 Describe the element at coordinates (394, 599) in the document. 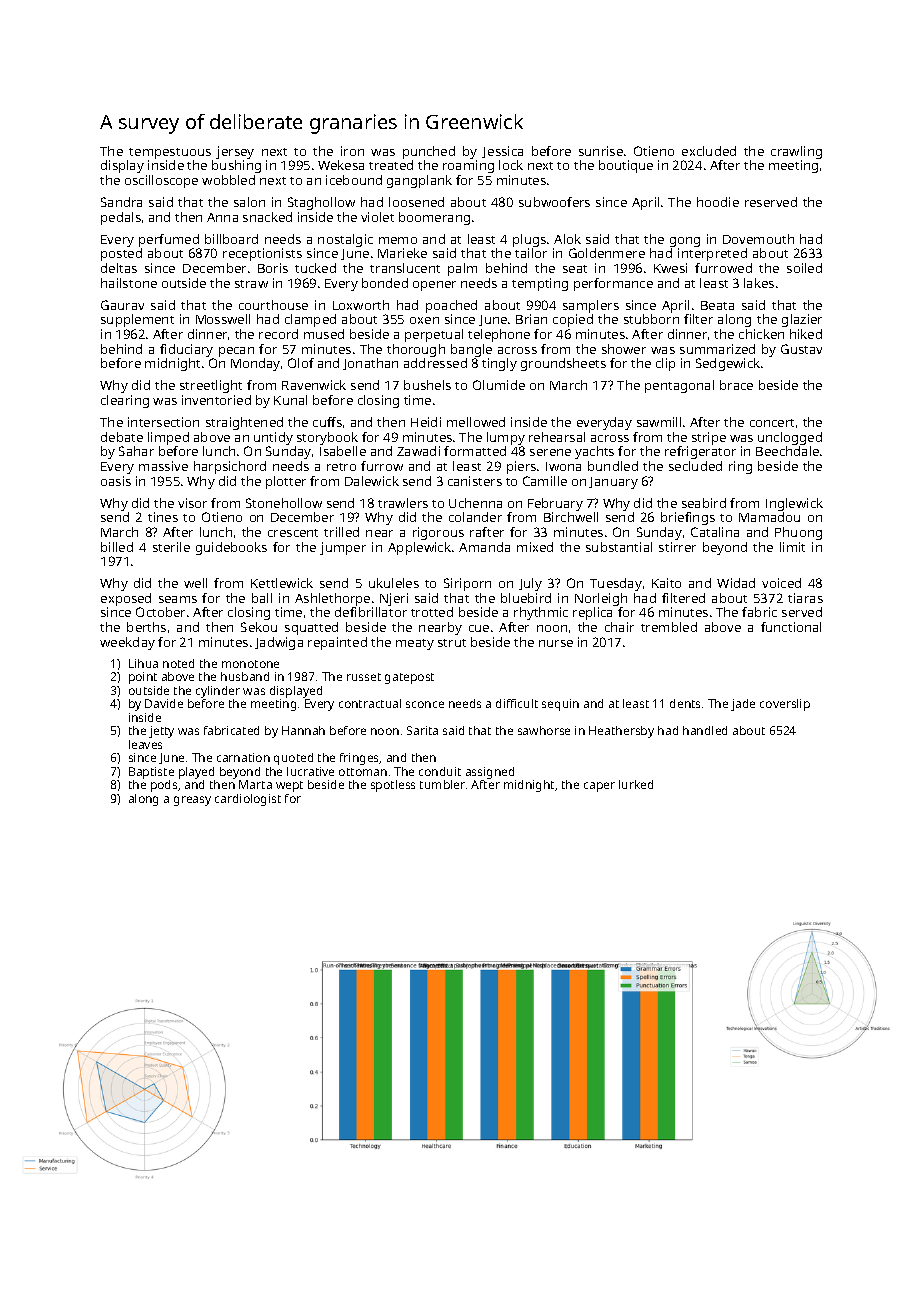

I see `Njeri` at that location.
